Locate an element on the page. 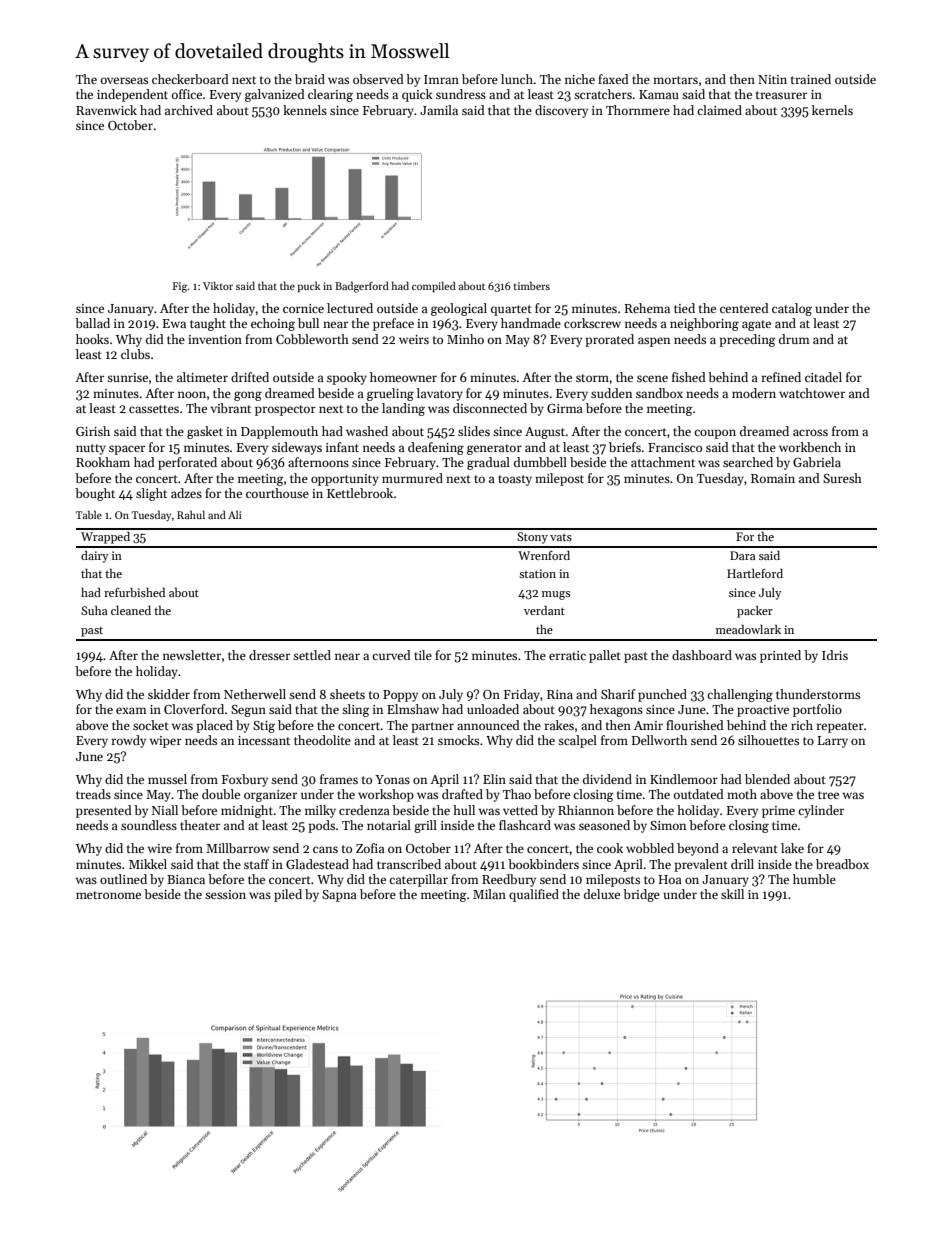  Kettlebrook is located at coordinates (360, 493).
